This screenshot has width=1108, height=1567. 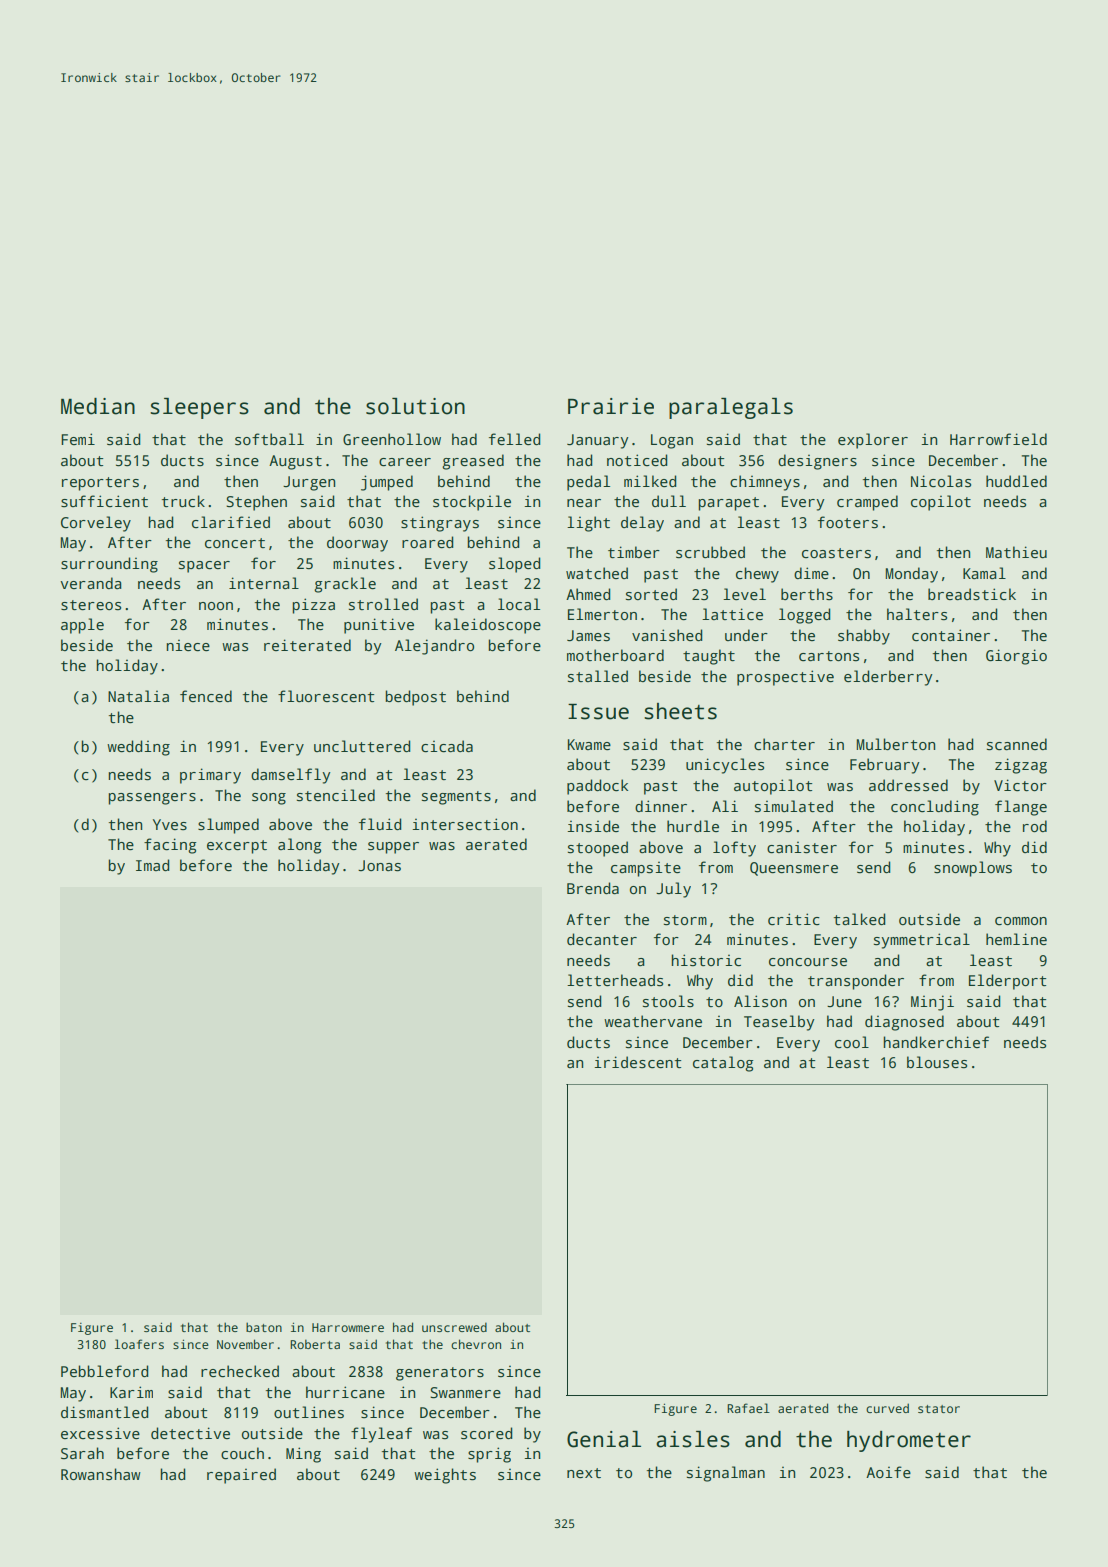 I want to click on unscrewed, so click(x=454, y=1327).
